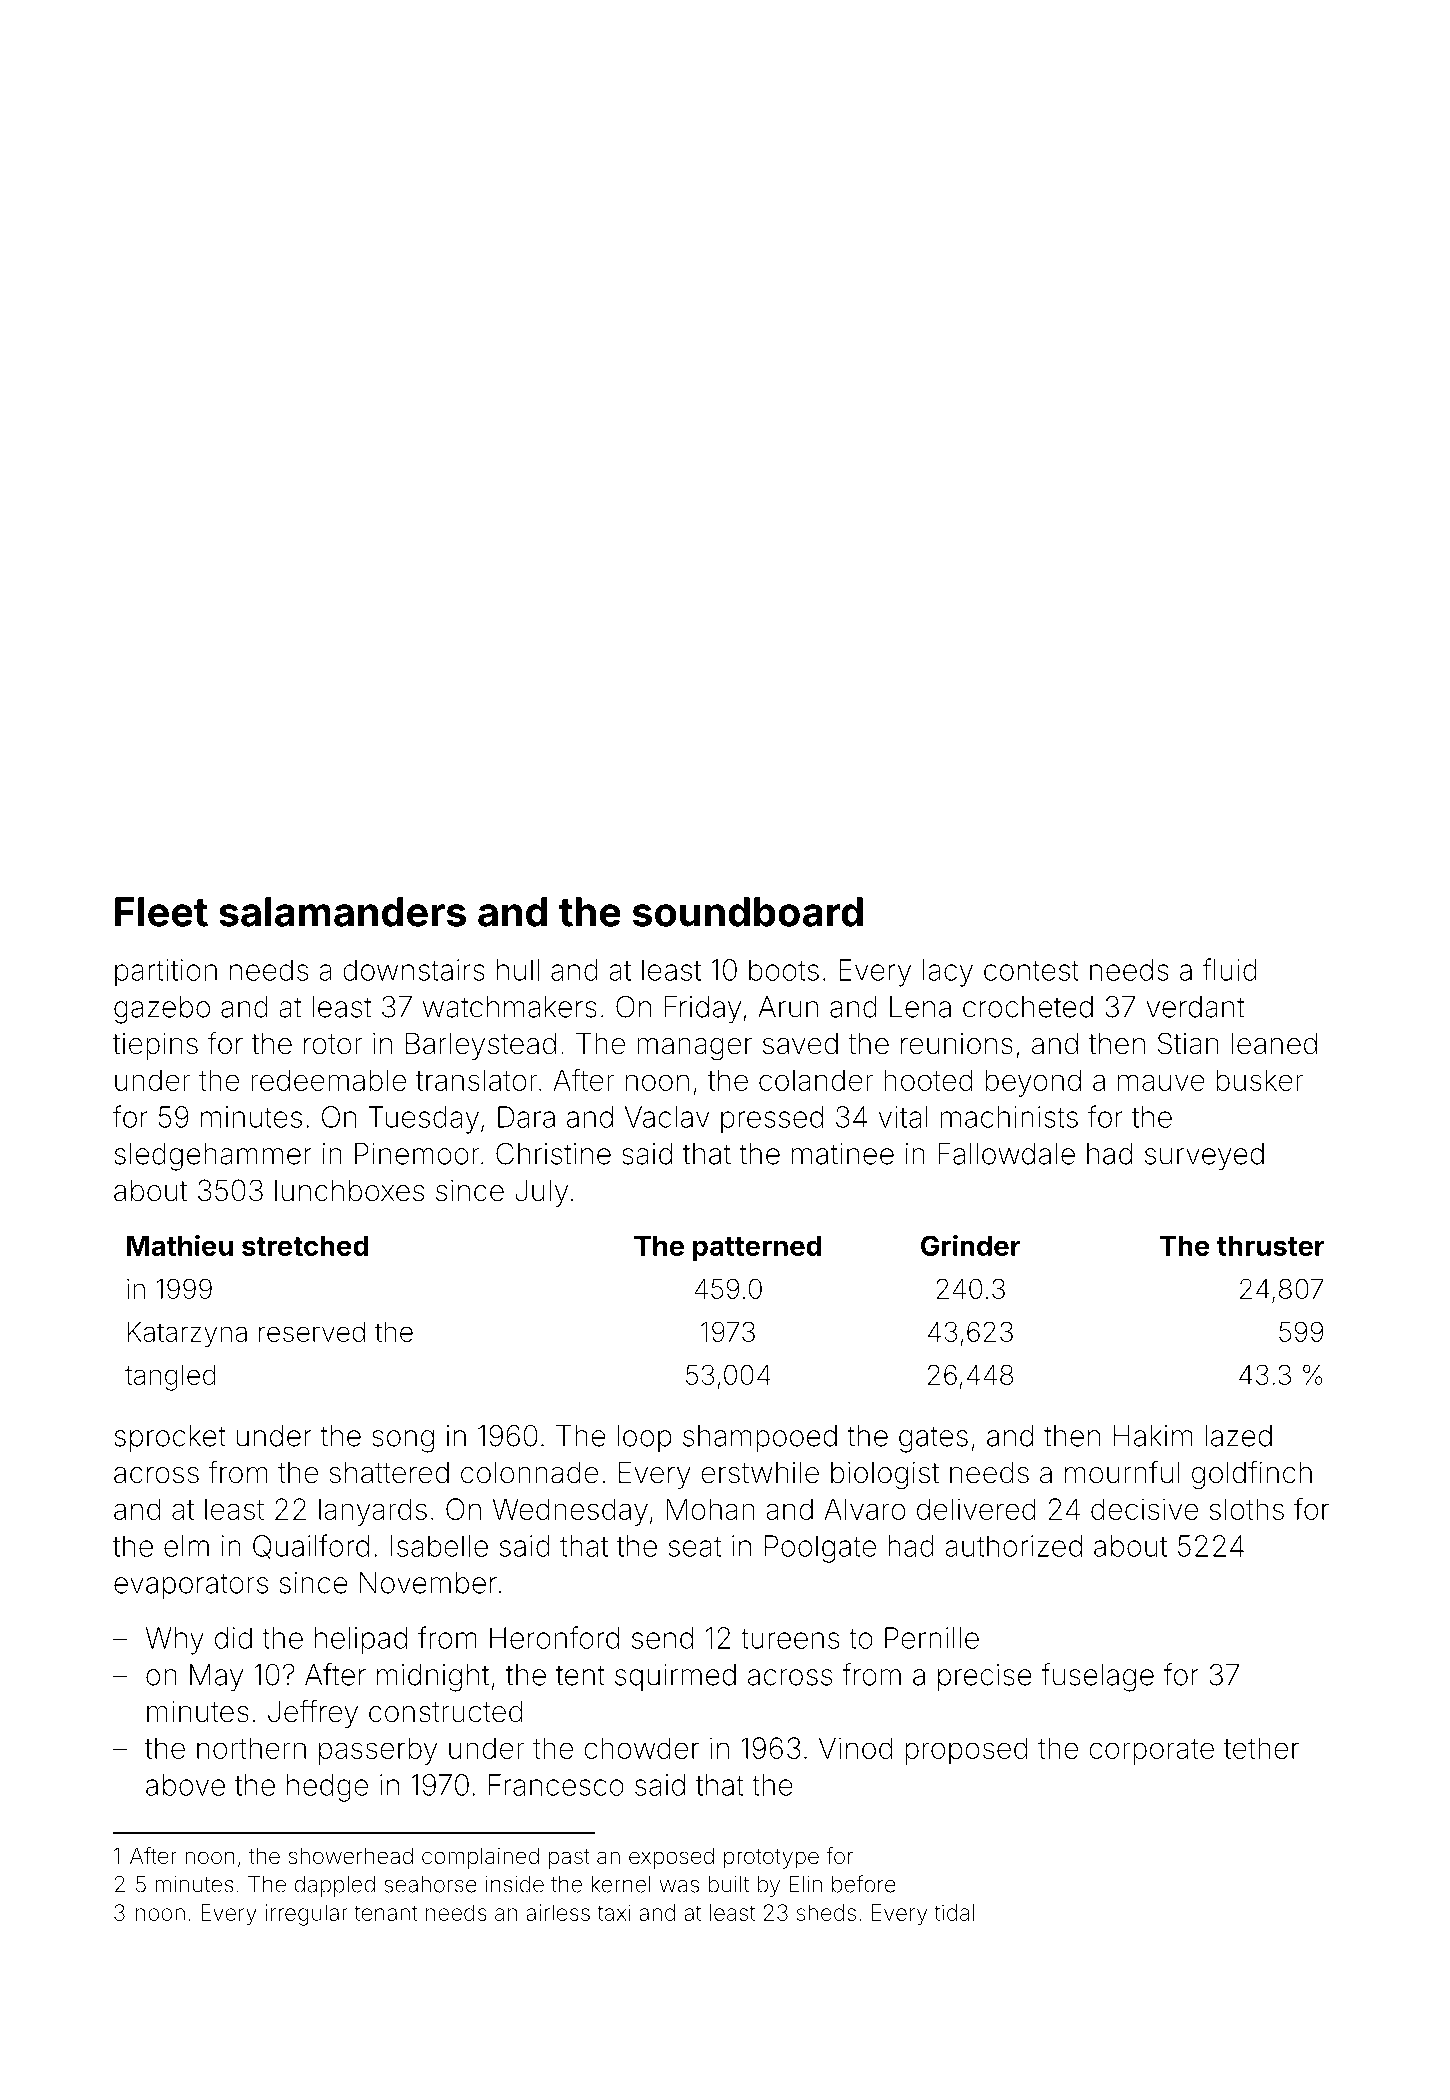  Describe the element at coordinates (885, 1476) in the screenshot. I see `biologist` at that location.
